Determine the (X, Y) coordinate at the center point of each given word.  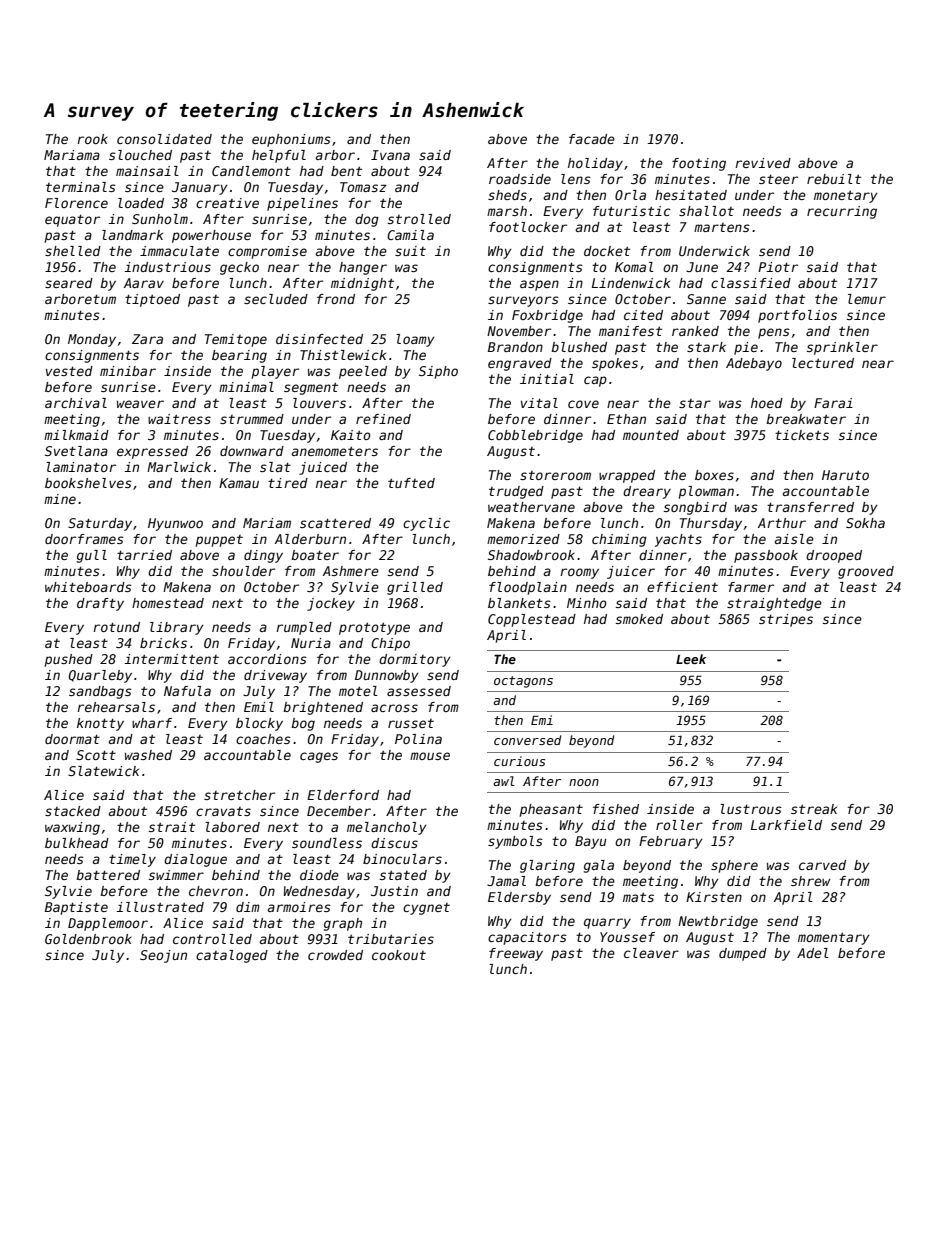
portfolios (797, 316)
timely (132, 860)
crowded (335, 955)
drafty (100, 604)
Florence (76, 203)
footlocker (528, 227)
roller (679, 825)
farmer (751, 587)
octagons (523, 682)
